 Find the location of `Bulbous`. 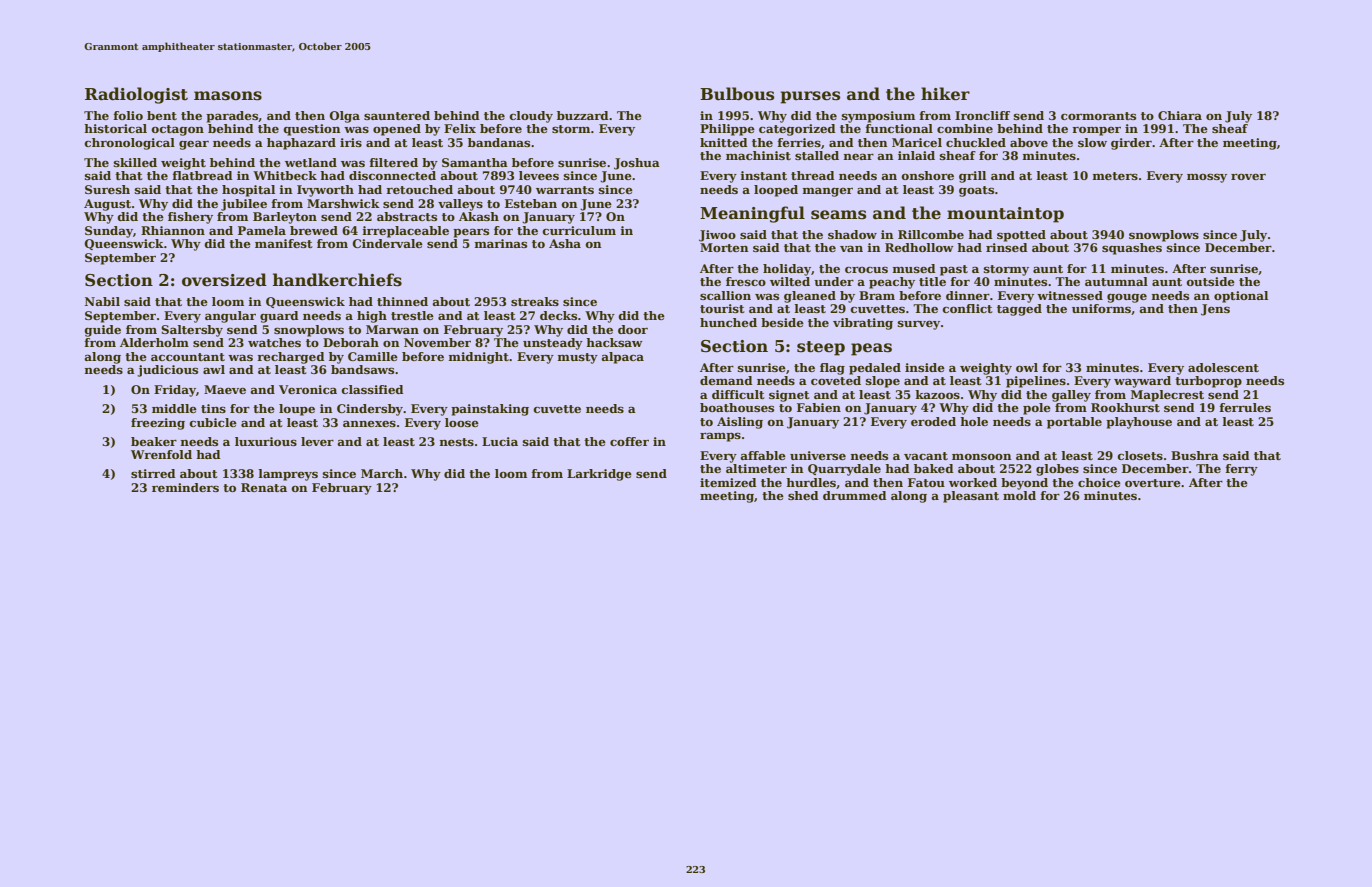

Bulbous is located at coordinates (737, 94).
